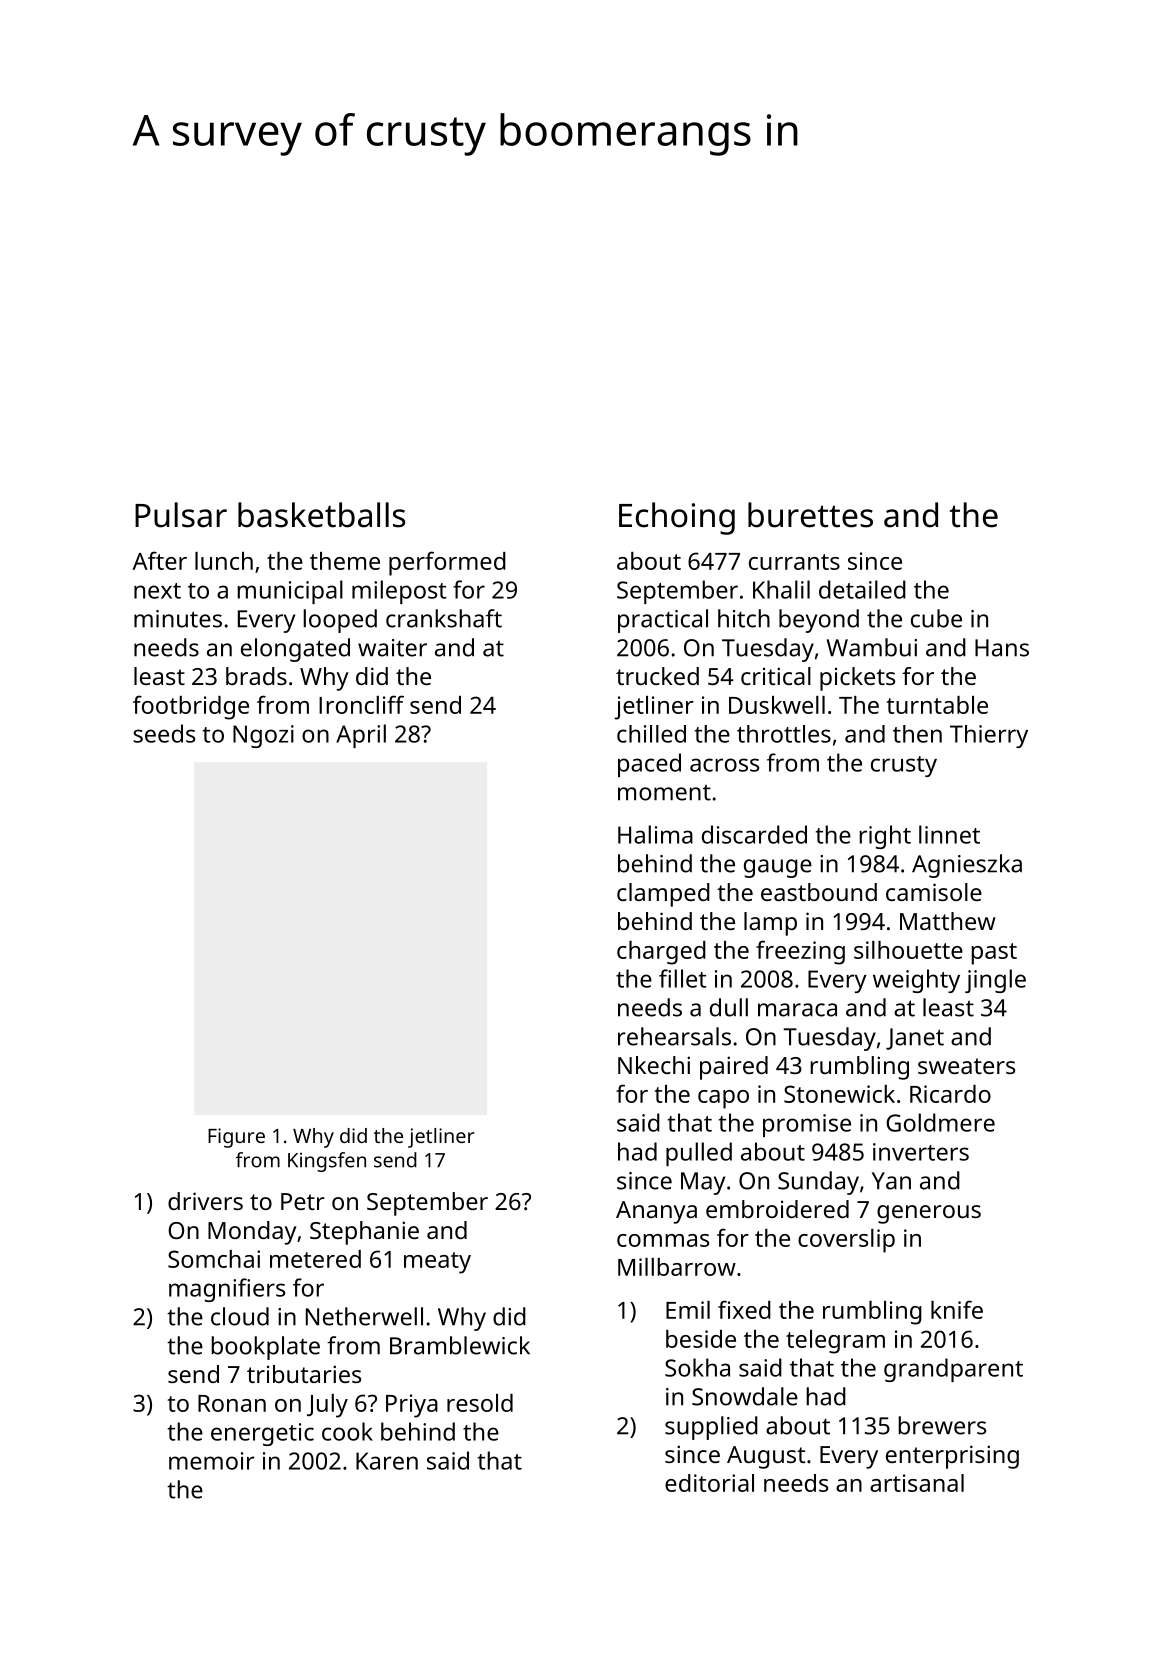  What do you see at coordinates (164, 733) in the document?
I see `seeds` at bounding box center [164, 733].
